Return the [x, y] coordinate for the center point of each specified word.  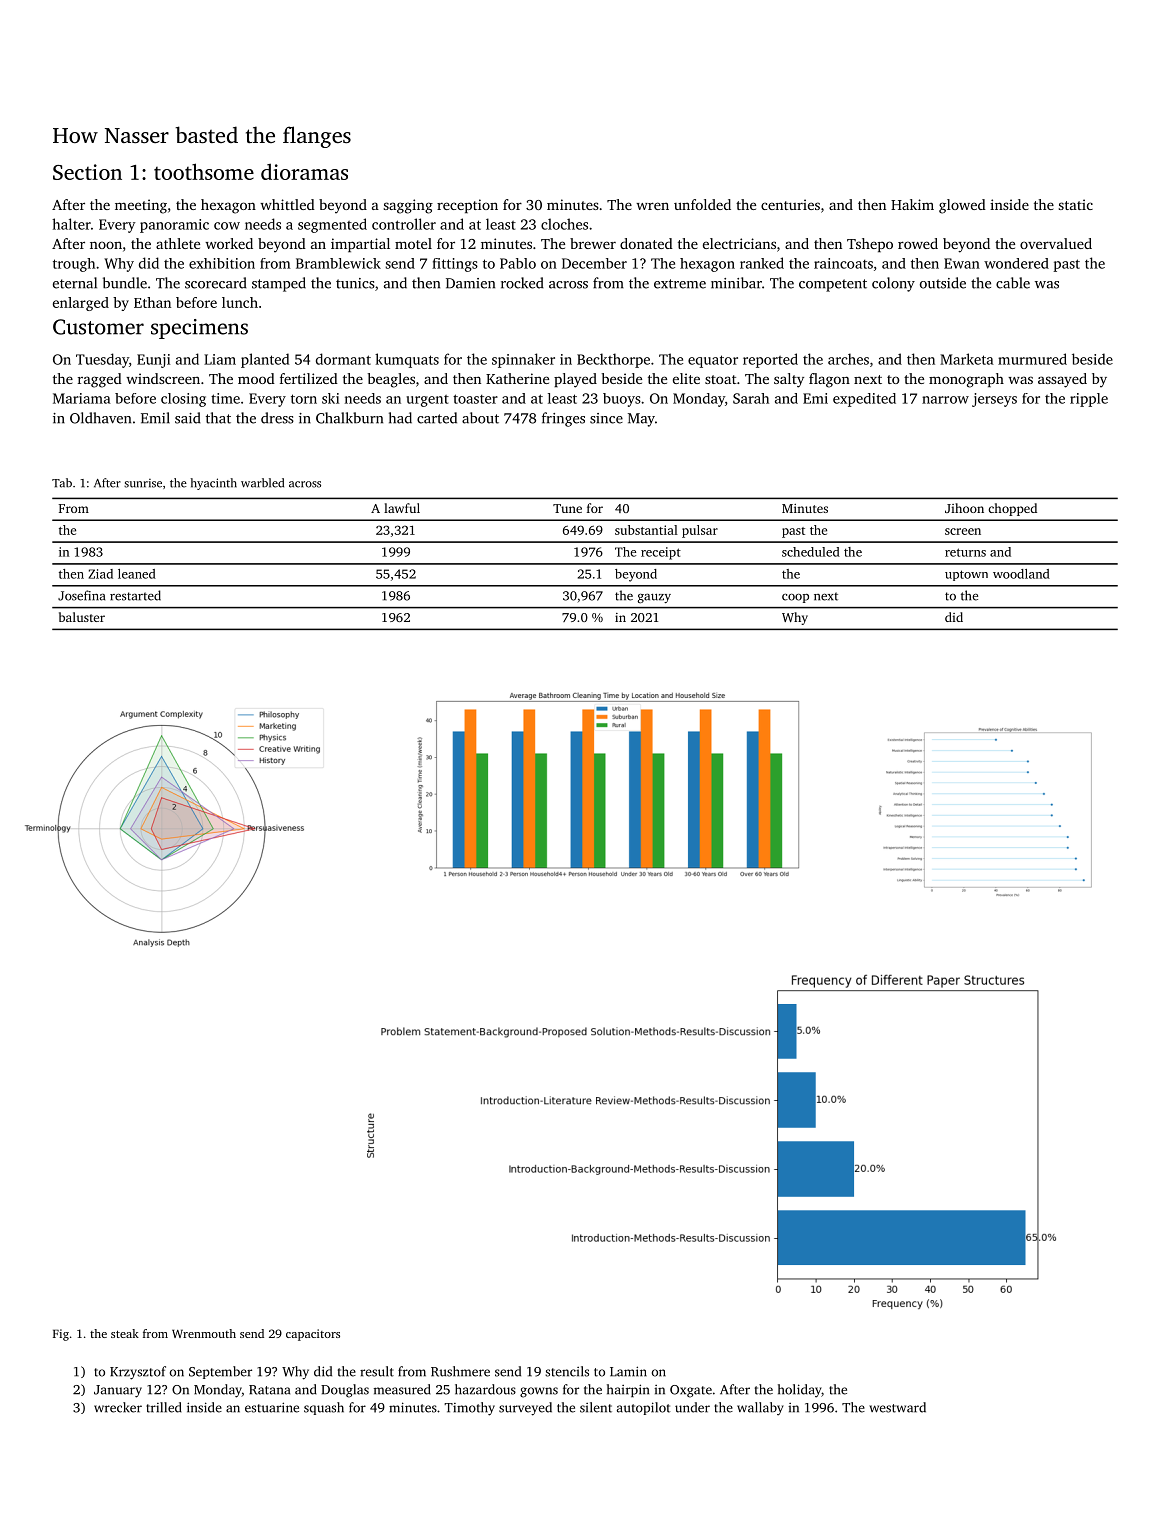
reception [467, 206]
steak [125, 1333]
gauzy [654, 598]
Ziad [101, 574]
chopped [1012, 509]
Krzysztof [138, 1373]
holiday [800, 1391]
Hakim [912, 204]
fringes [563, 419]
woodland [1021, 574]
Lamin [628, 1371]
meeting [141, 206]
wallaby [760, 1409]
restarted [135, 595]
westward [897, 1407]
